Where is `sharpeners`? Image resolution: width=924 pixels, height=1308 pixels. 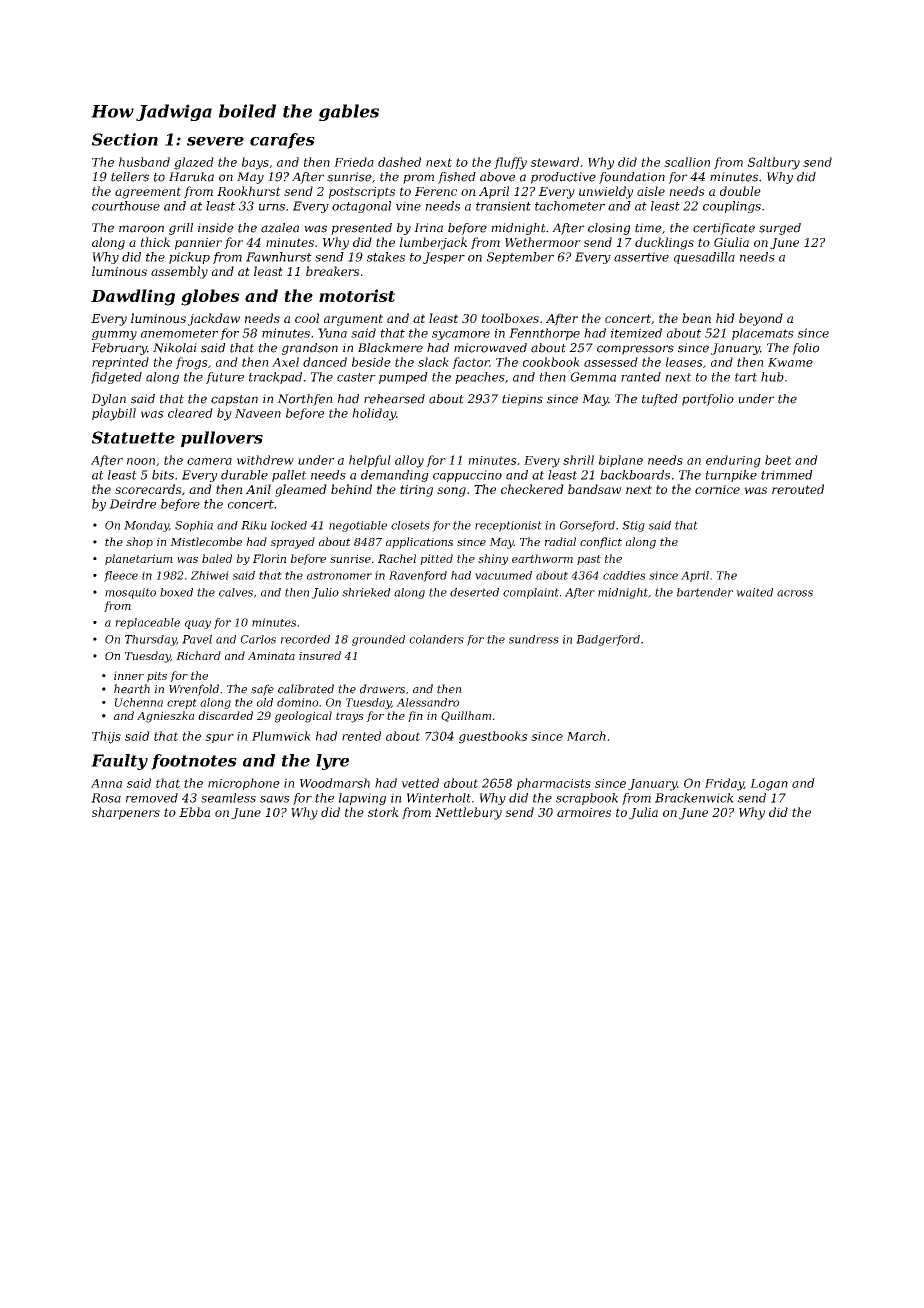 sharpeners is located at coordinates (126, 813).
